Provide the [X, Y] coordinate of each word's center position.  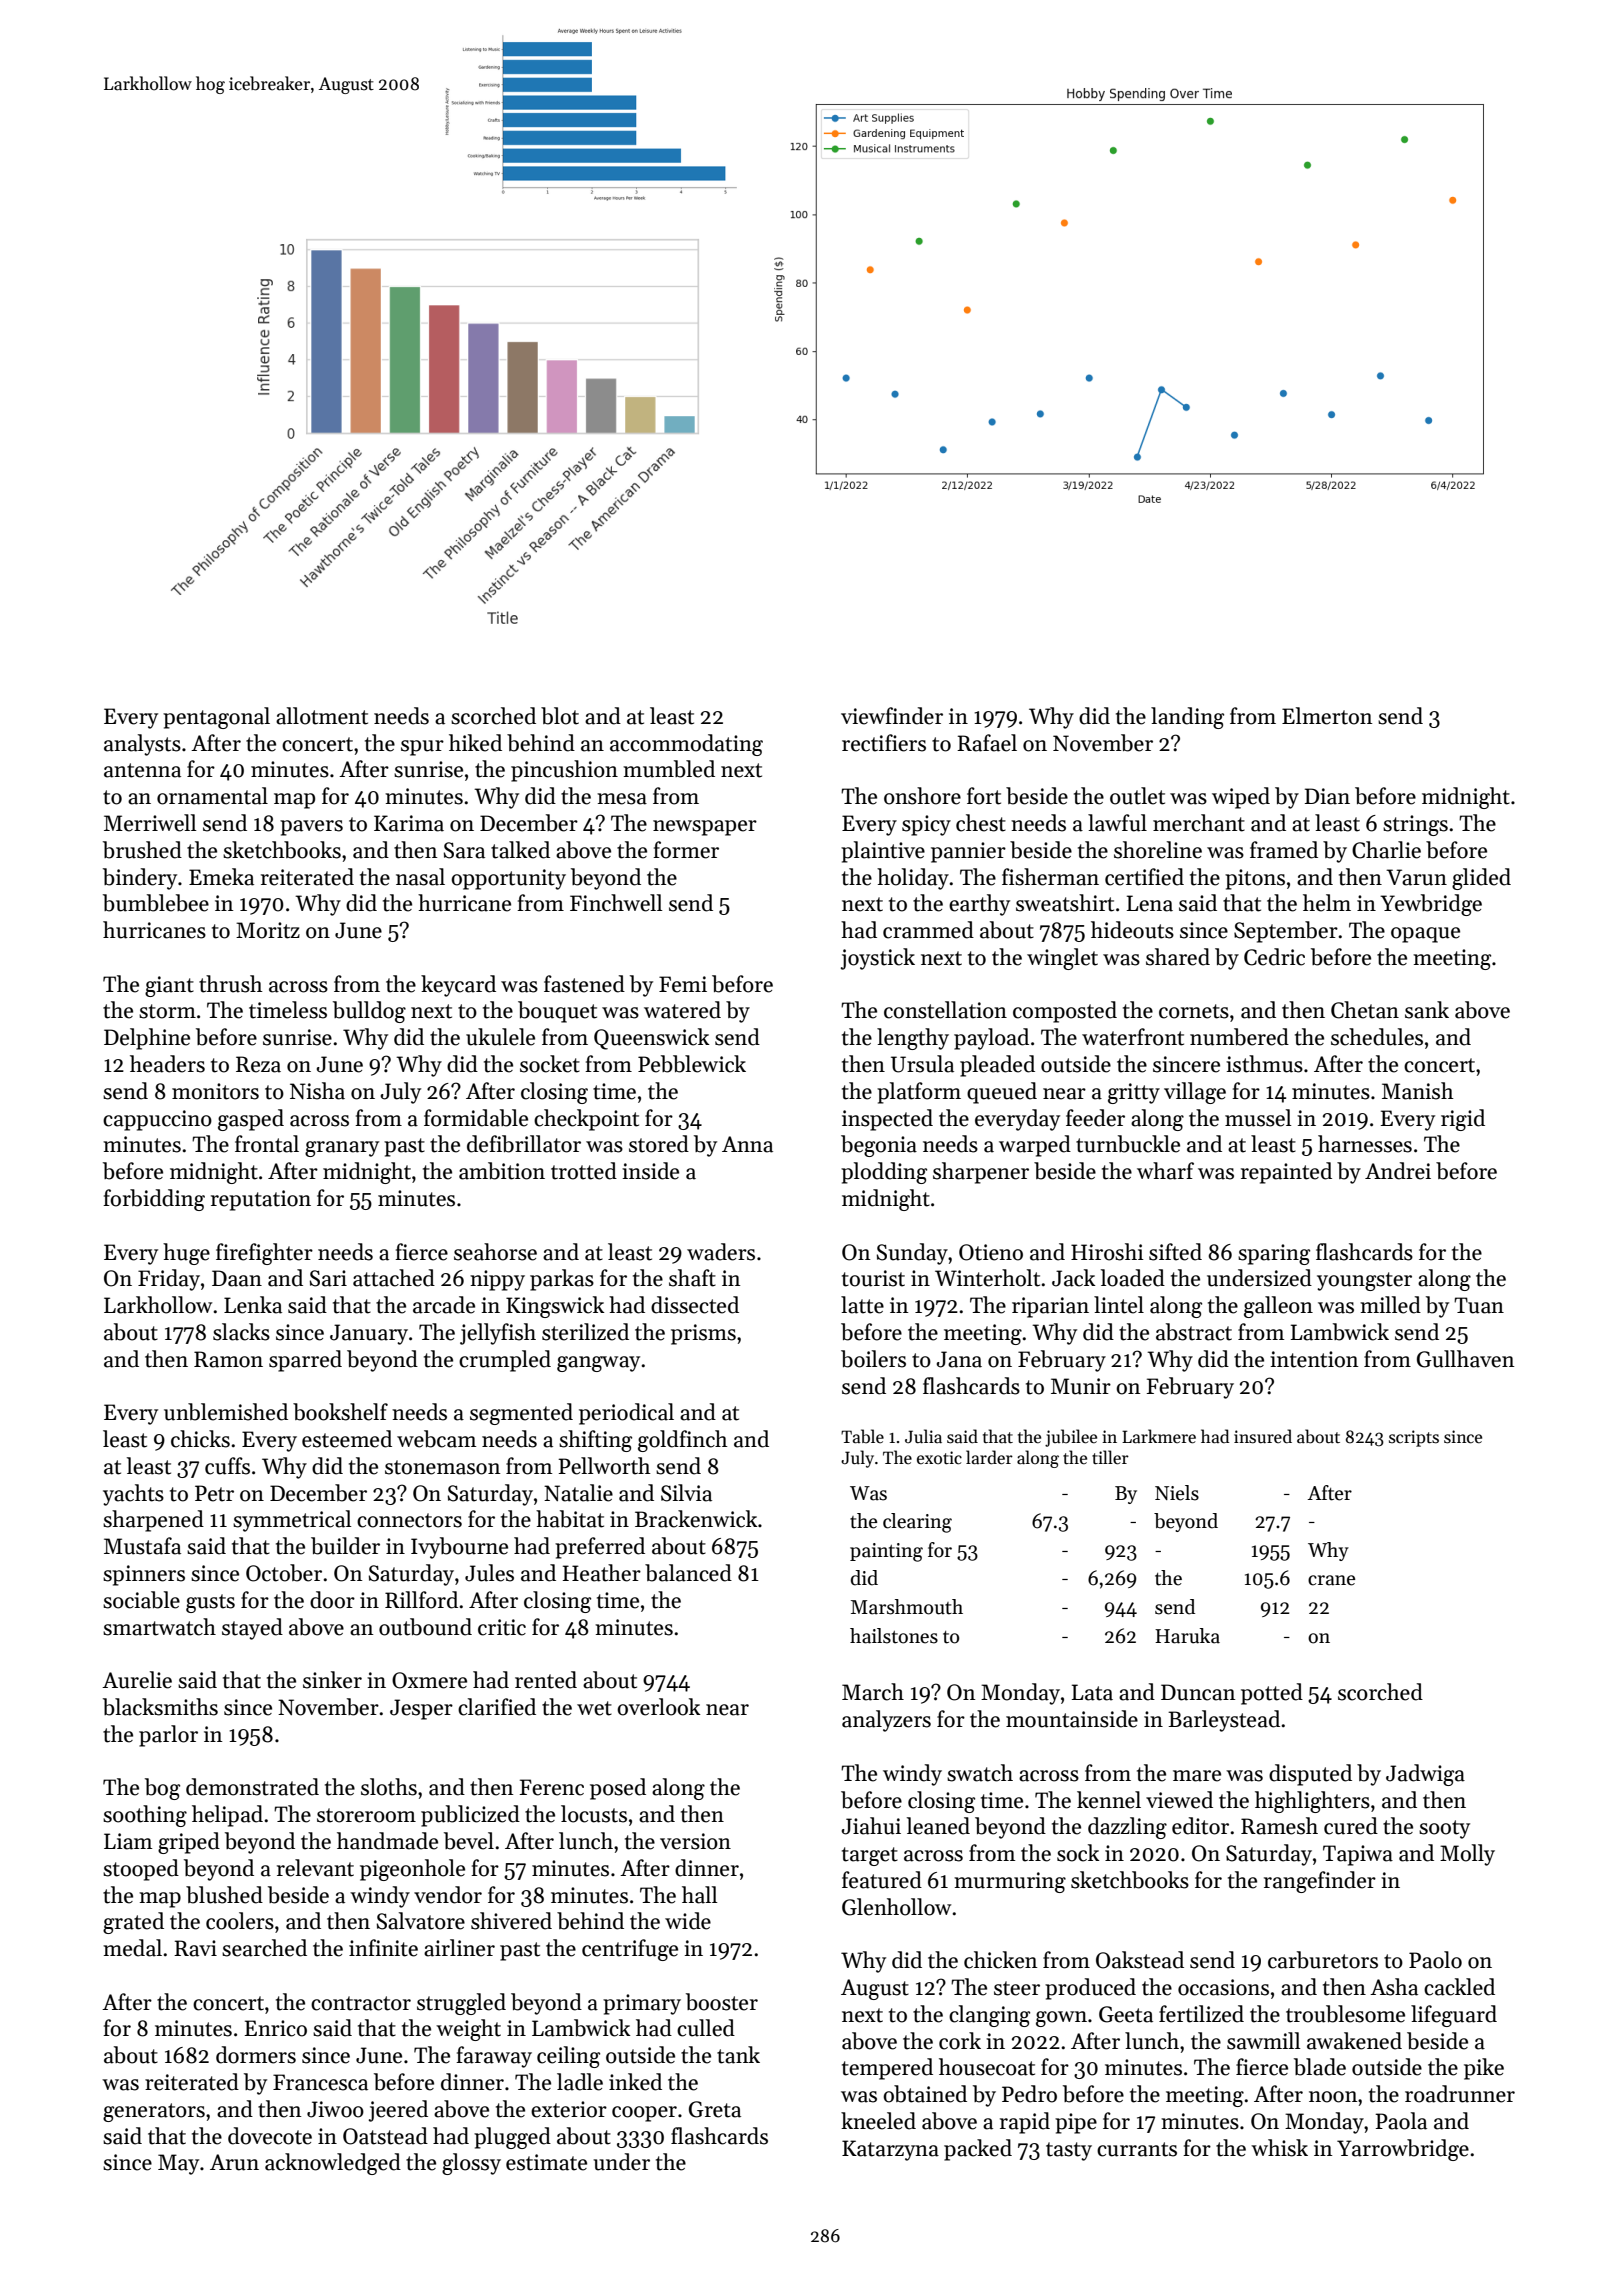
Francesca [320, 2082]
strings [1415, 825]
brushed [142, 850]
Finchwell [616, 903]
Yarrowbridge [1403, 2150]
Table [862, 1436]
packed [978, 2150]
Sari [328, 1278]
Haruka [1187, 1636]
